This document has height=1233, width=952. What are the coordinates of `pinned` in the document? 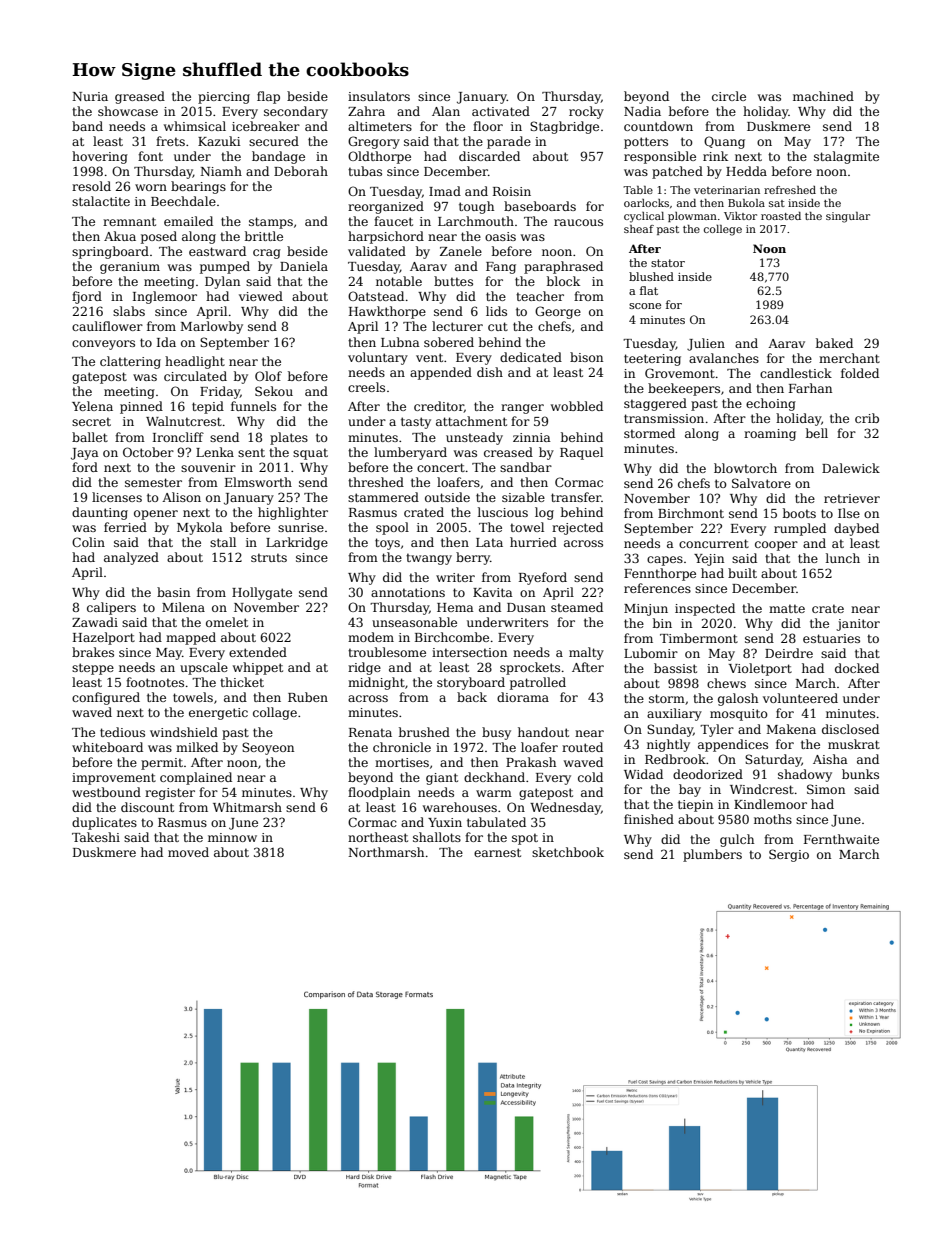 It's located at (141, 407).
